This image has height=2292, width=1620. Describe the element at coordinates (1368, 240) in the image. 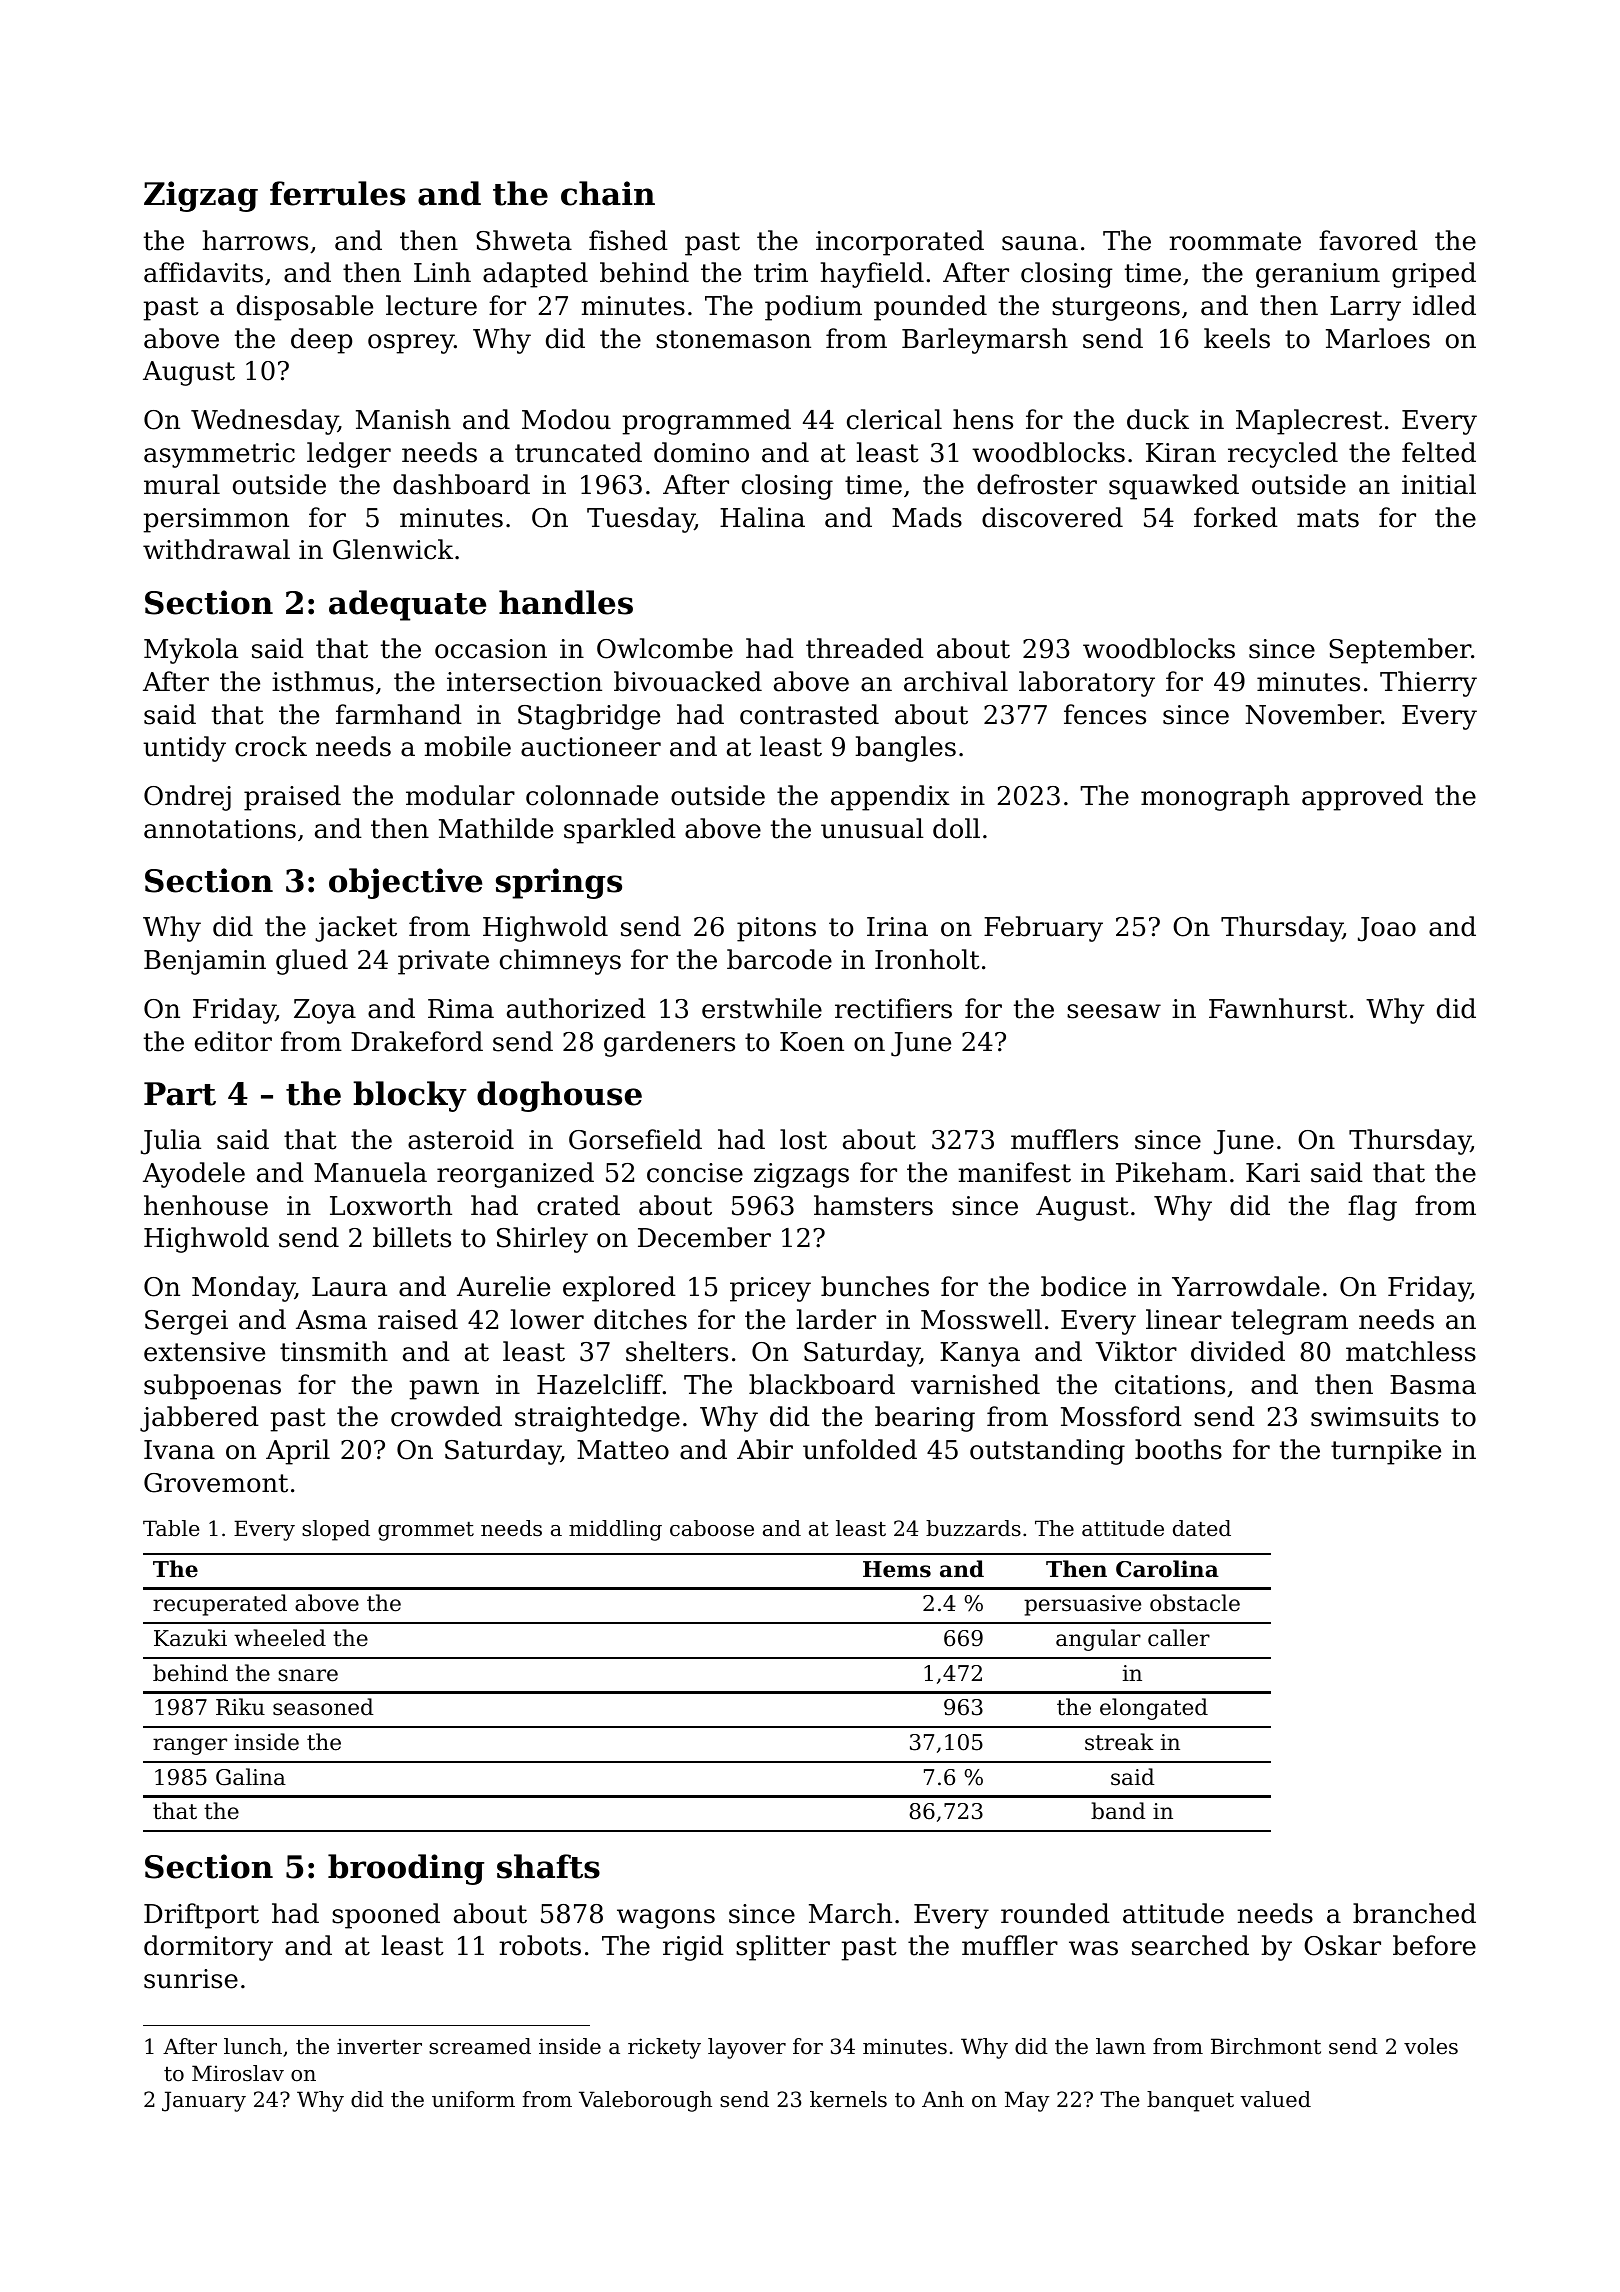

I see `favored` at that location.
